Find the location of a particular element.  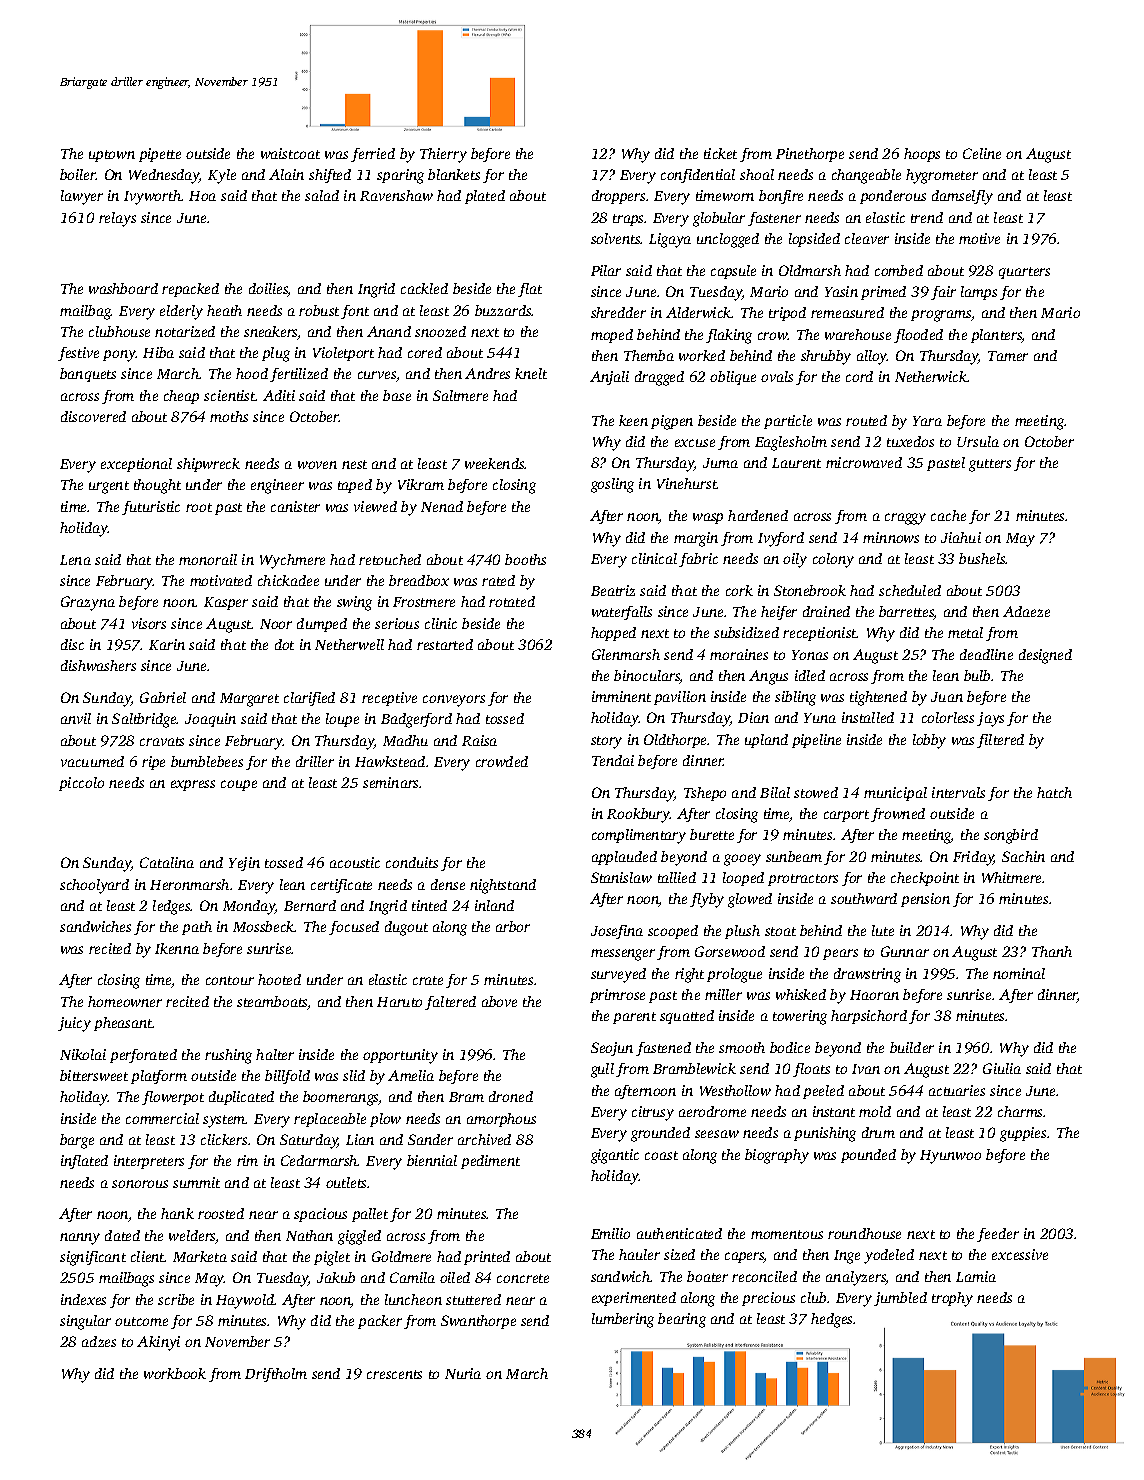

clarified is located at coordinates (309, 699).
